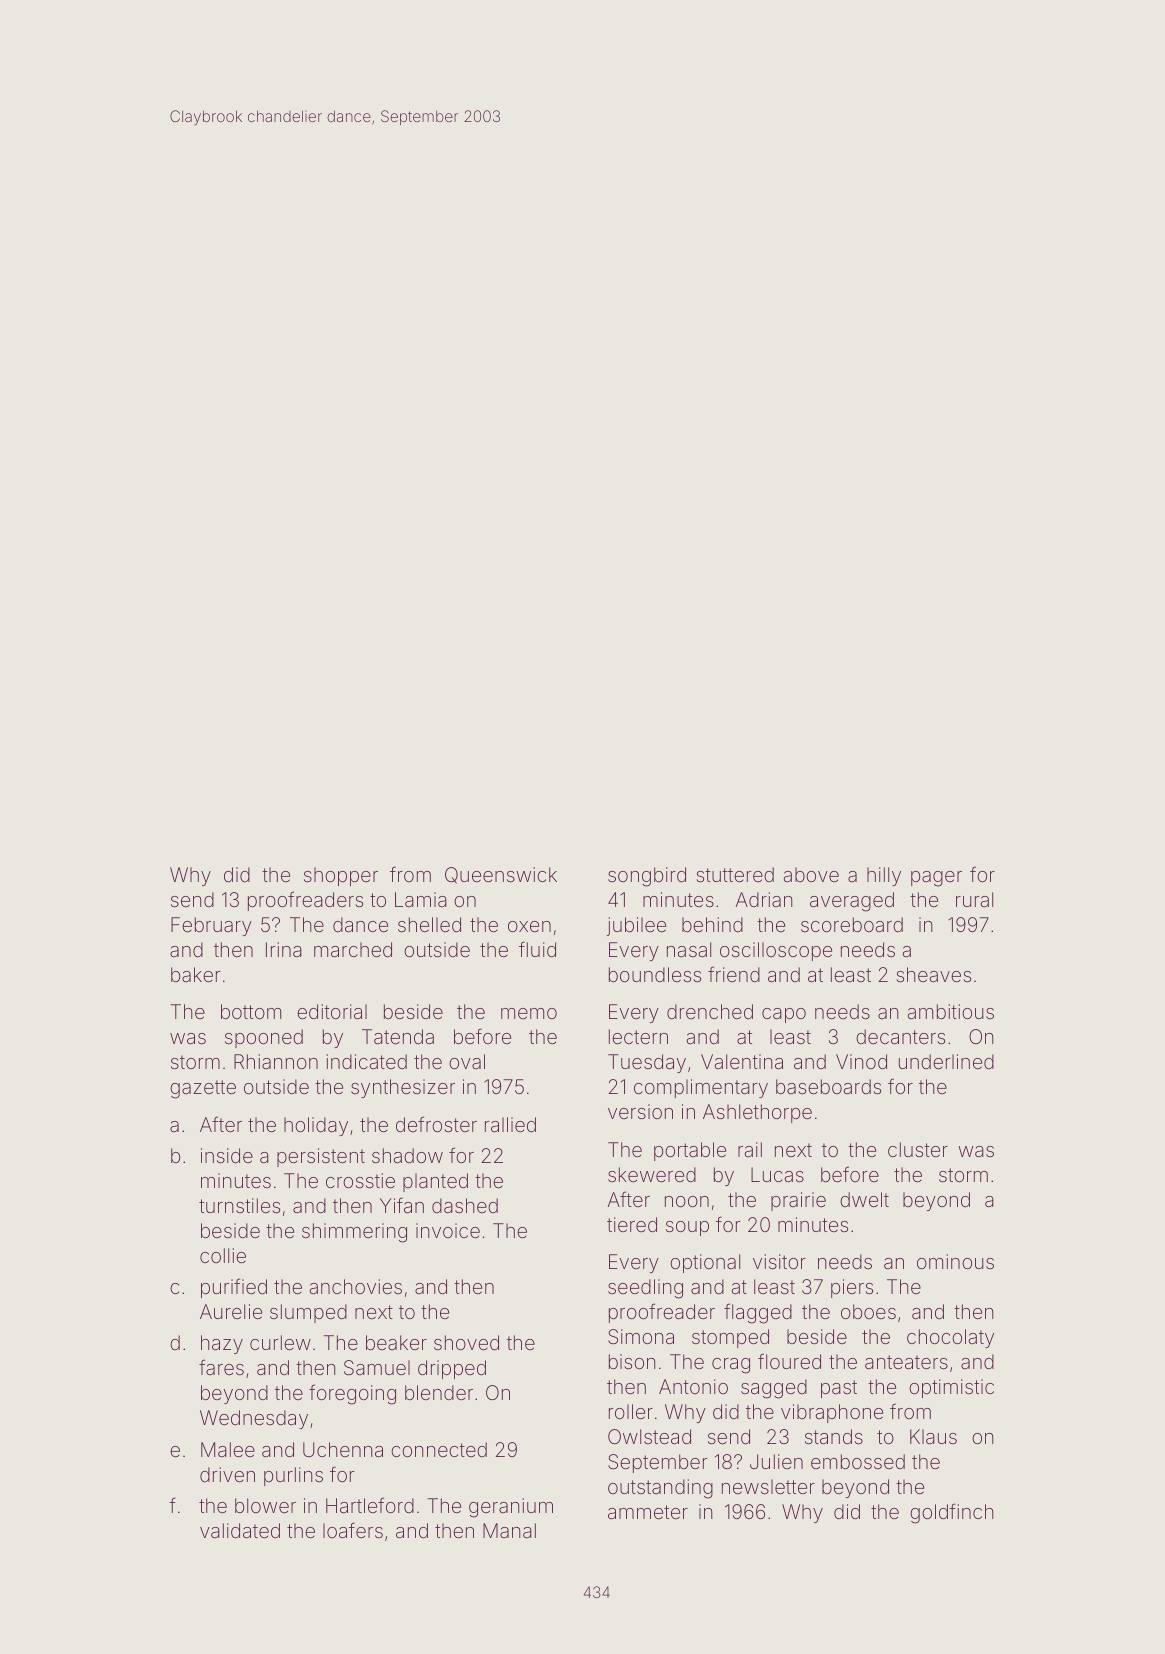  I want to click on shoved, so click(466, 1342).
